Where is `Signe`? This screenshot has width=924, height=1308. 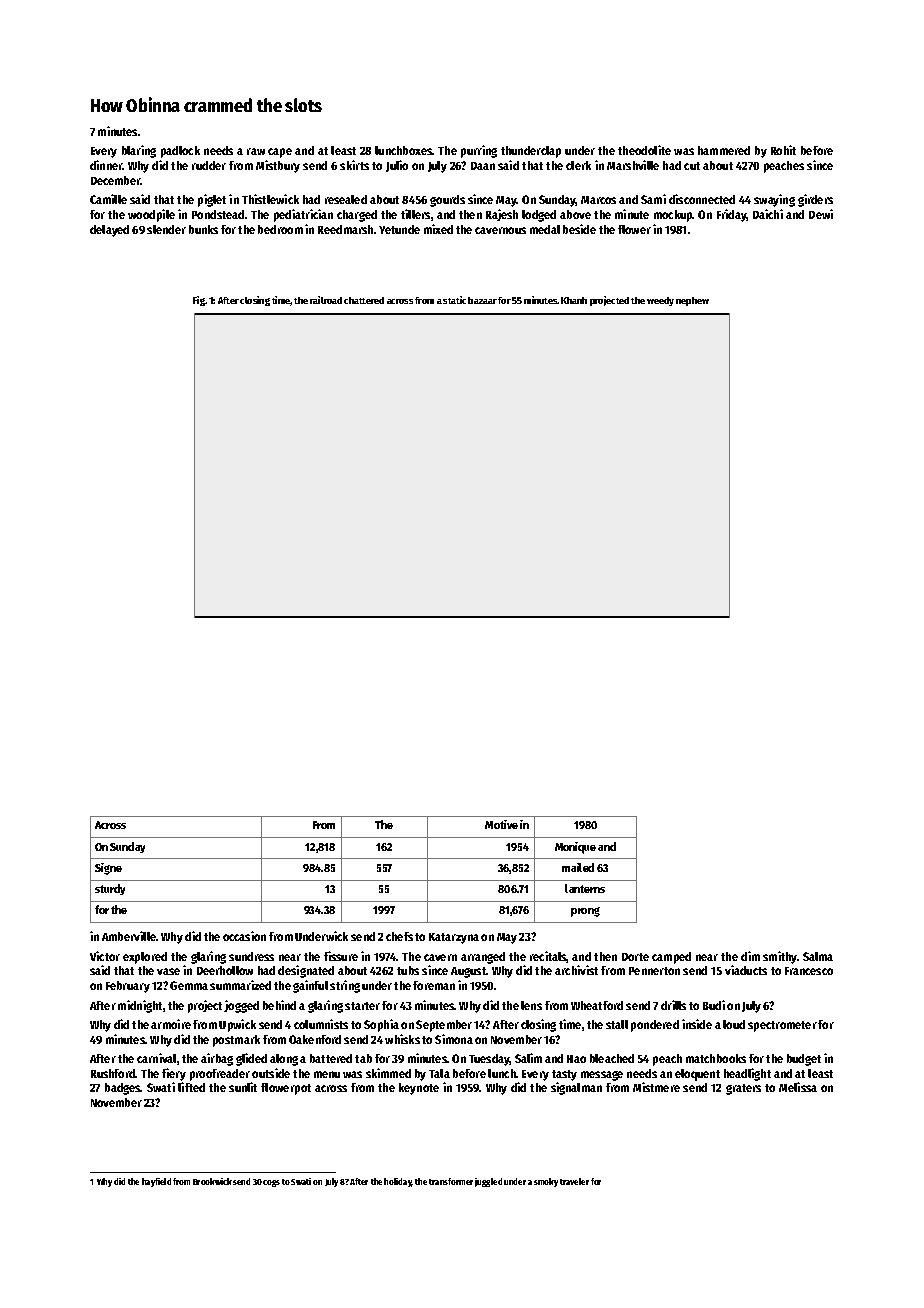
Signe is located at coordinates (108, 869).
